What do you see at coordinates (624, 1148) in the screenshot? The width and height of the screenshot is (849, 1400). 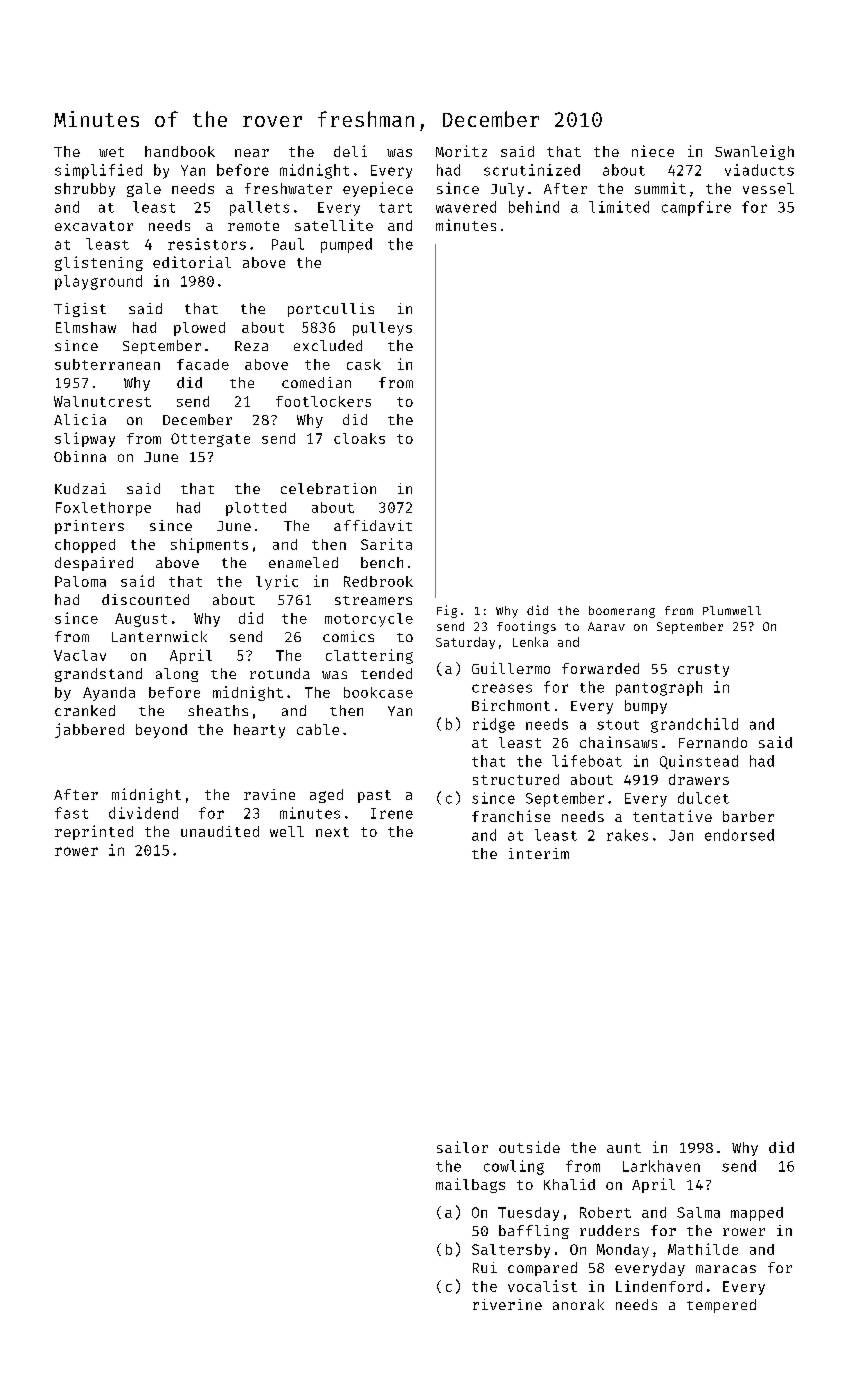 I see `aunt` at bounding box center [624, 1148].
